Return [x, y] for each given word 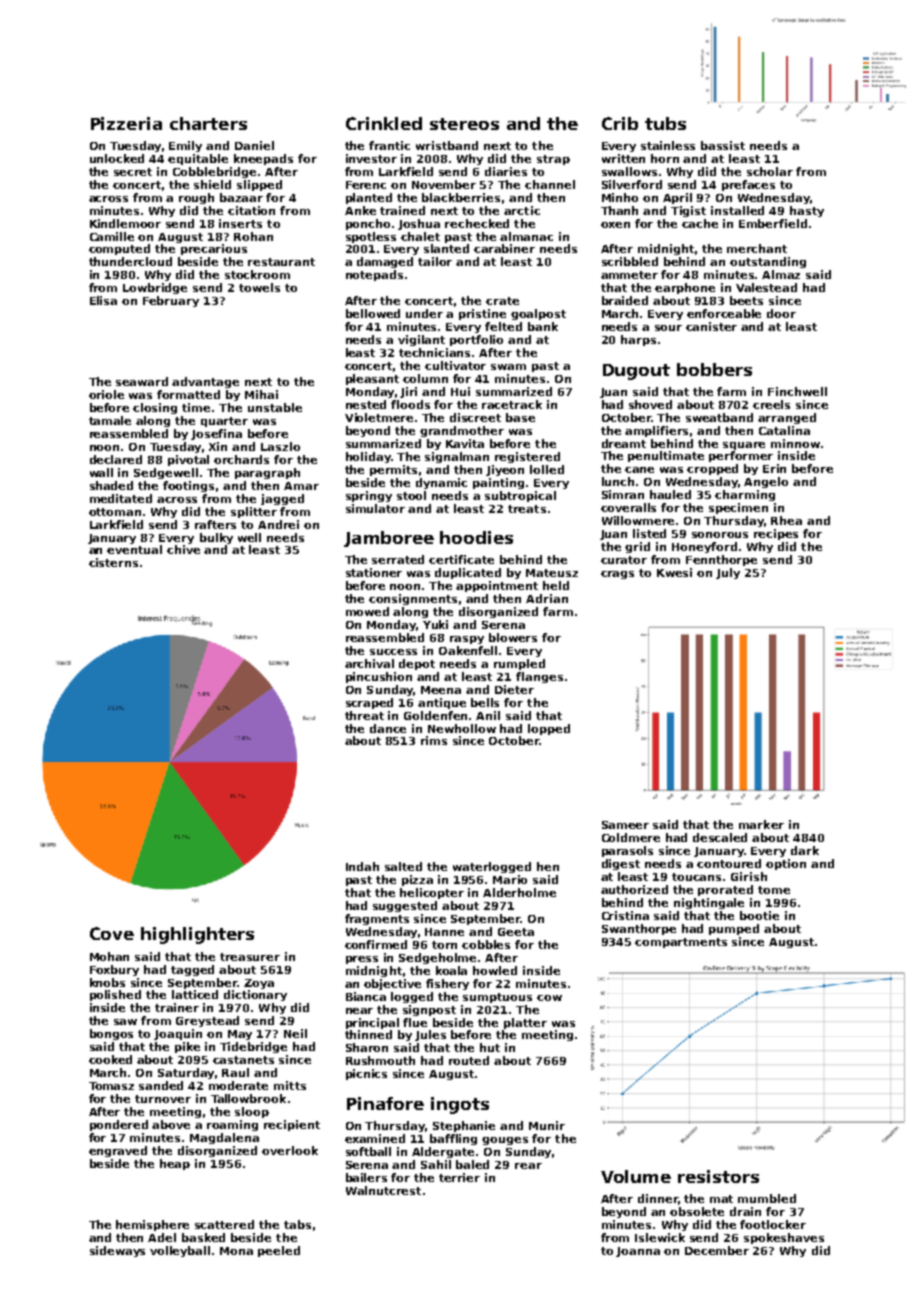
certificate [461, 559]
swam [508, 367]
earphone [685, 288]
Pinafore [385, 1103]
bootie [759, 915]
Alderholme [519, 892]
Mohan [109, 956]
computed [119, 249]
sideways [117, 1251]
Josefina [216, 434]
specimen [738, 508]
